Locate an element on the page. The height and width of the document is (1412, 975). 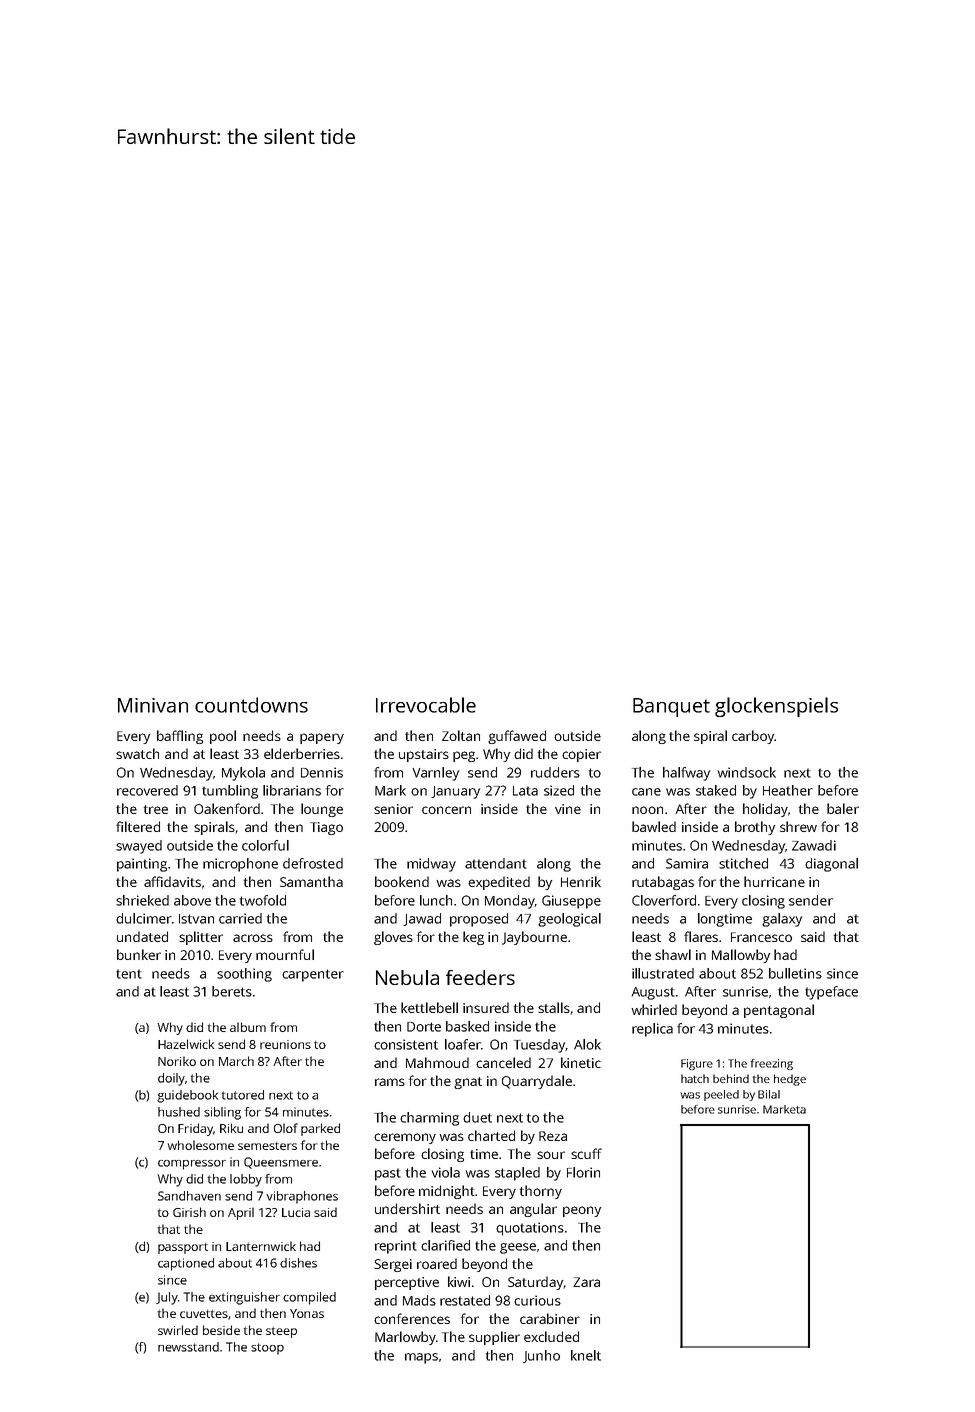
July is located at coordinates (167, 1298).
